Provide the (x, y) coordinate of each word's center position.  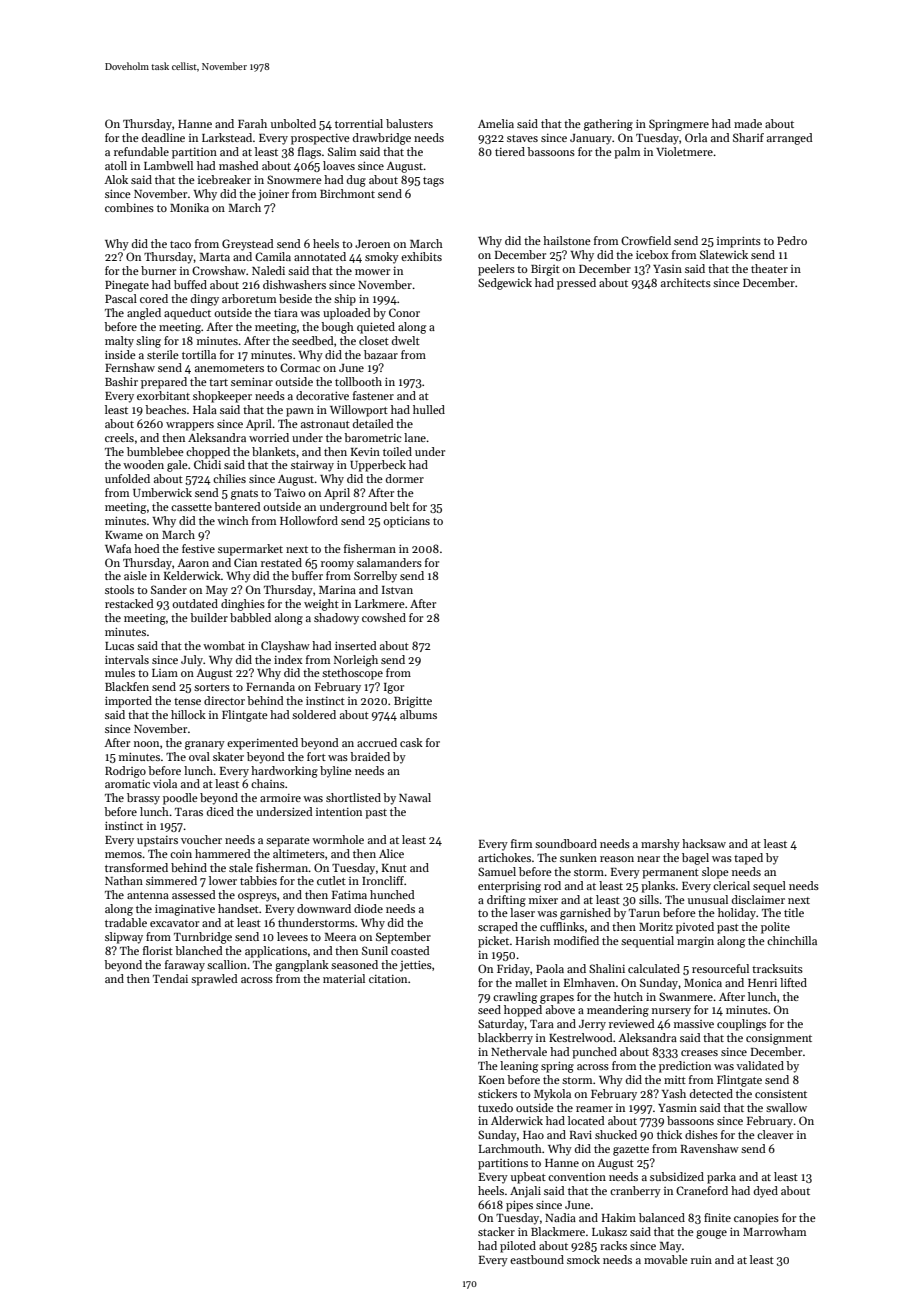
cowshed (384, 617)
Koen (492, 1080)
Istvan (397, 590)
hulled (429, 409)
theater (769, 268)
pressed (576, 284)
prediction (685, 1067)
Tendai (170, 978)
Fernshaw (130, 367)
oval (199, 756)
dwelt (406, 340)
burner (158, 270)
